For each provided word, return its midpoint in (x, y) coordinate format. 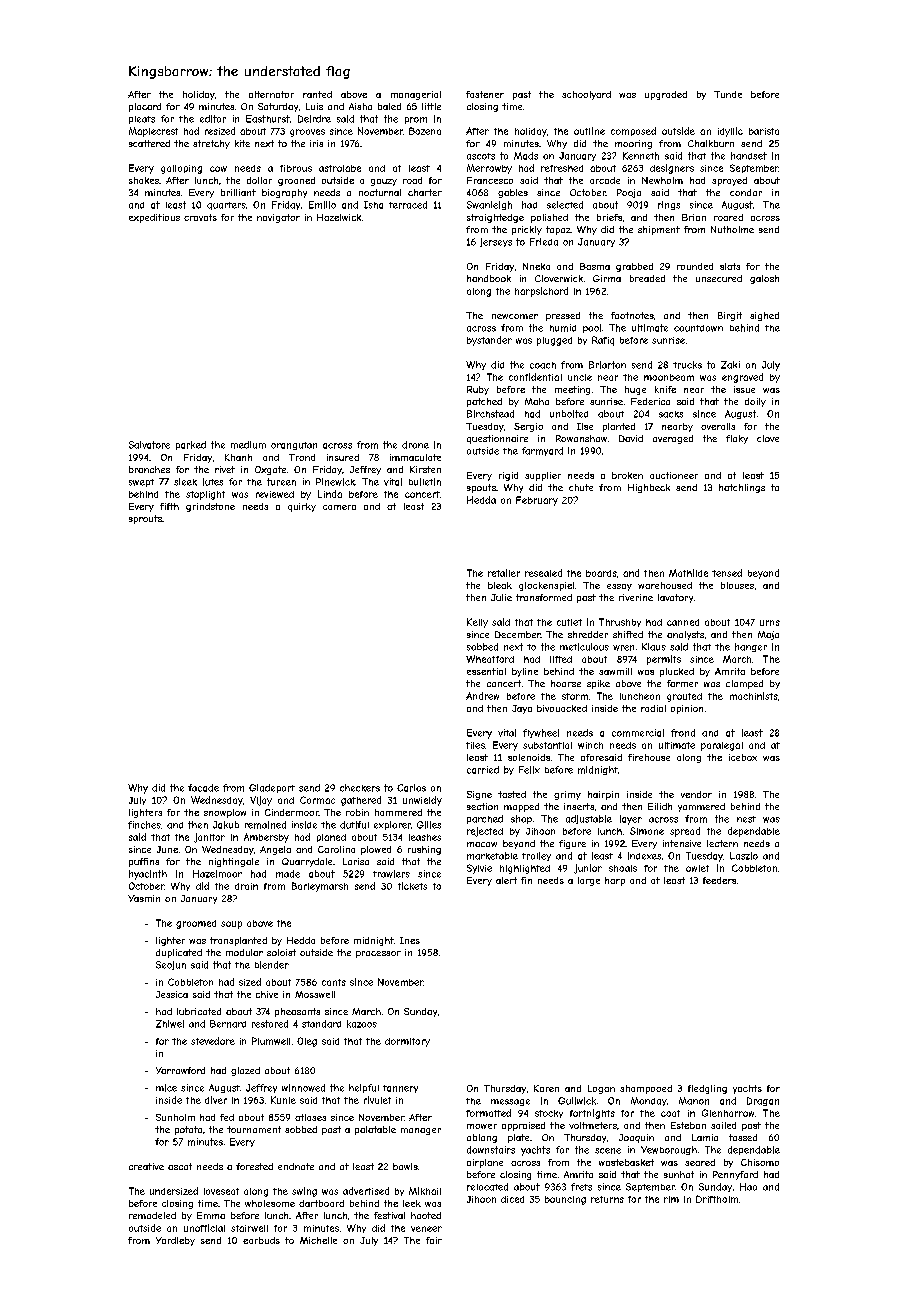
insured (343, 457)
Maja (768, 635)
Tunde (728, 94)
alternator (271, 94)
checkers (360, 788)
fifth (169, 506)
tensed (727, 573)
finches (144, 825)
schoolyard (586, 95)
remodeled (152, 1215)
